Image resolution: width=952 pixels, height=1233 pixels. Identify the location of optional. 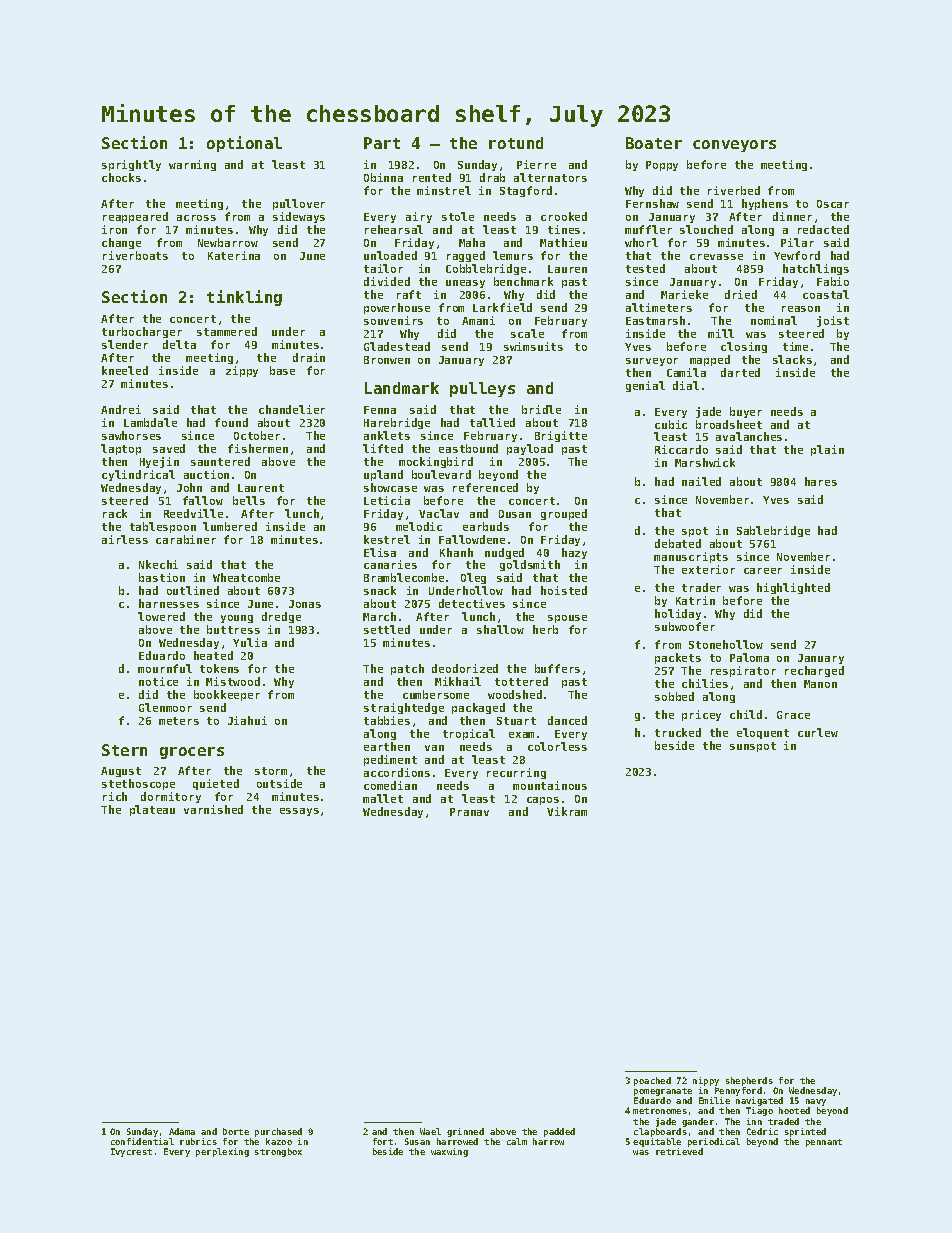
(244, 144).
